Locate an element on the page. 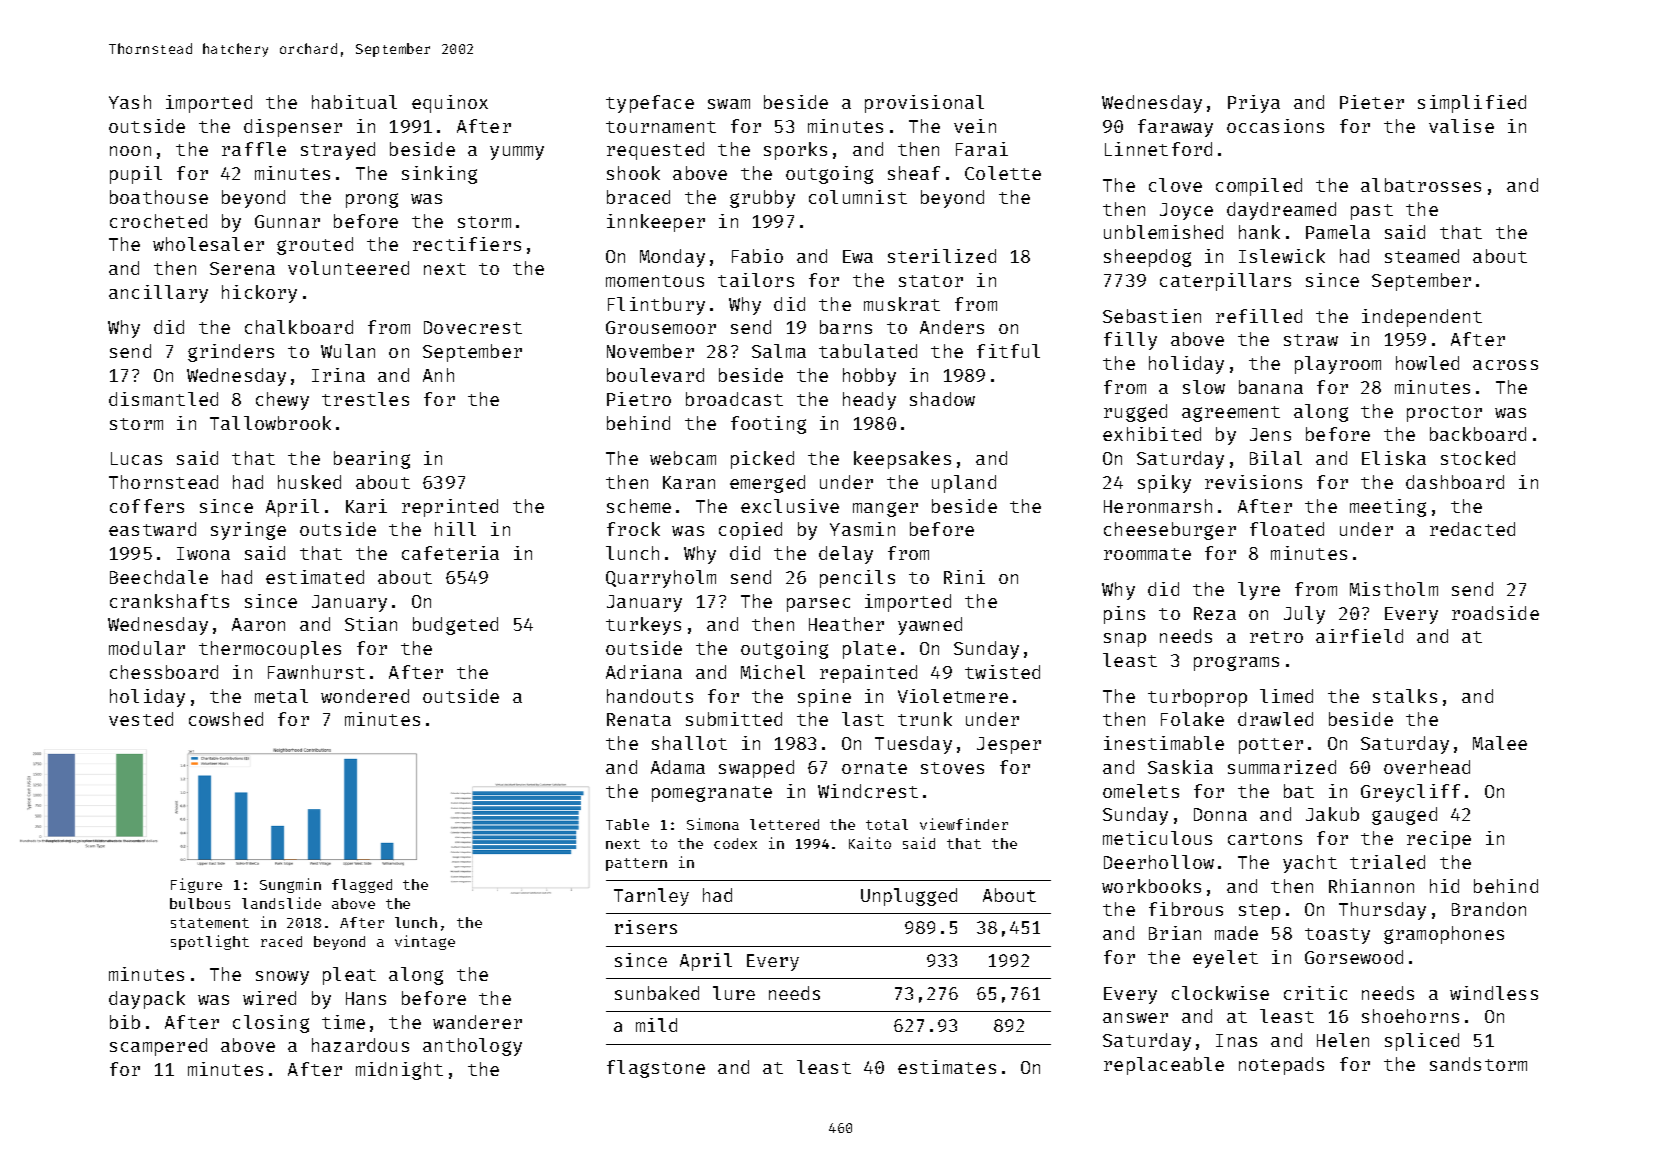 Image resolution: width=1657 pixels, height=1172 pixels. daypack is located at coordinates (147, 1000).
